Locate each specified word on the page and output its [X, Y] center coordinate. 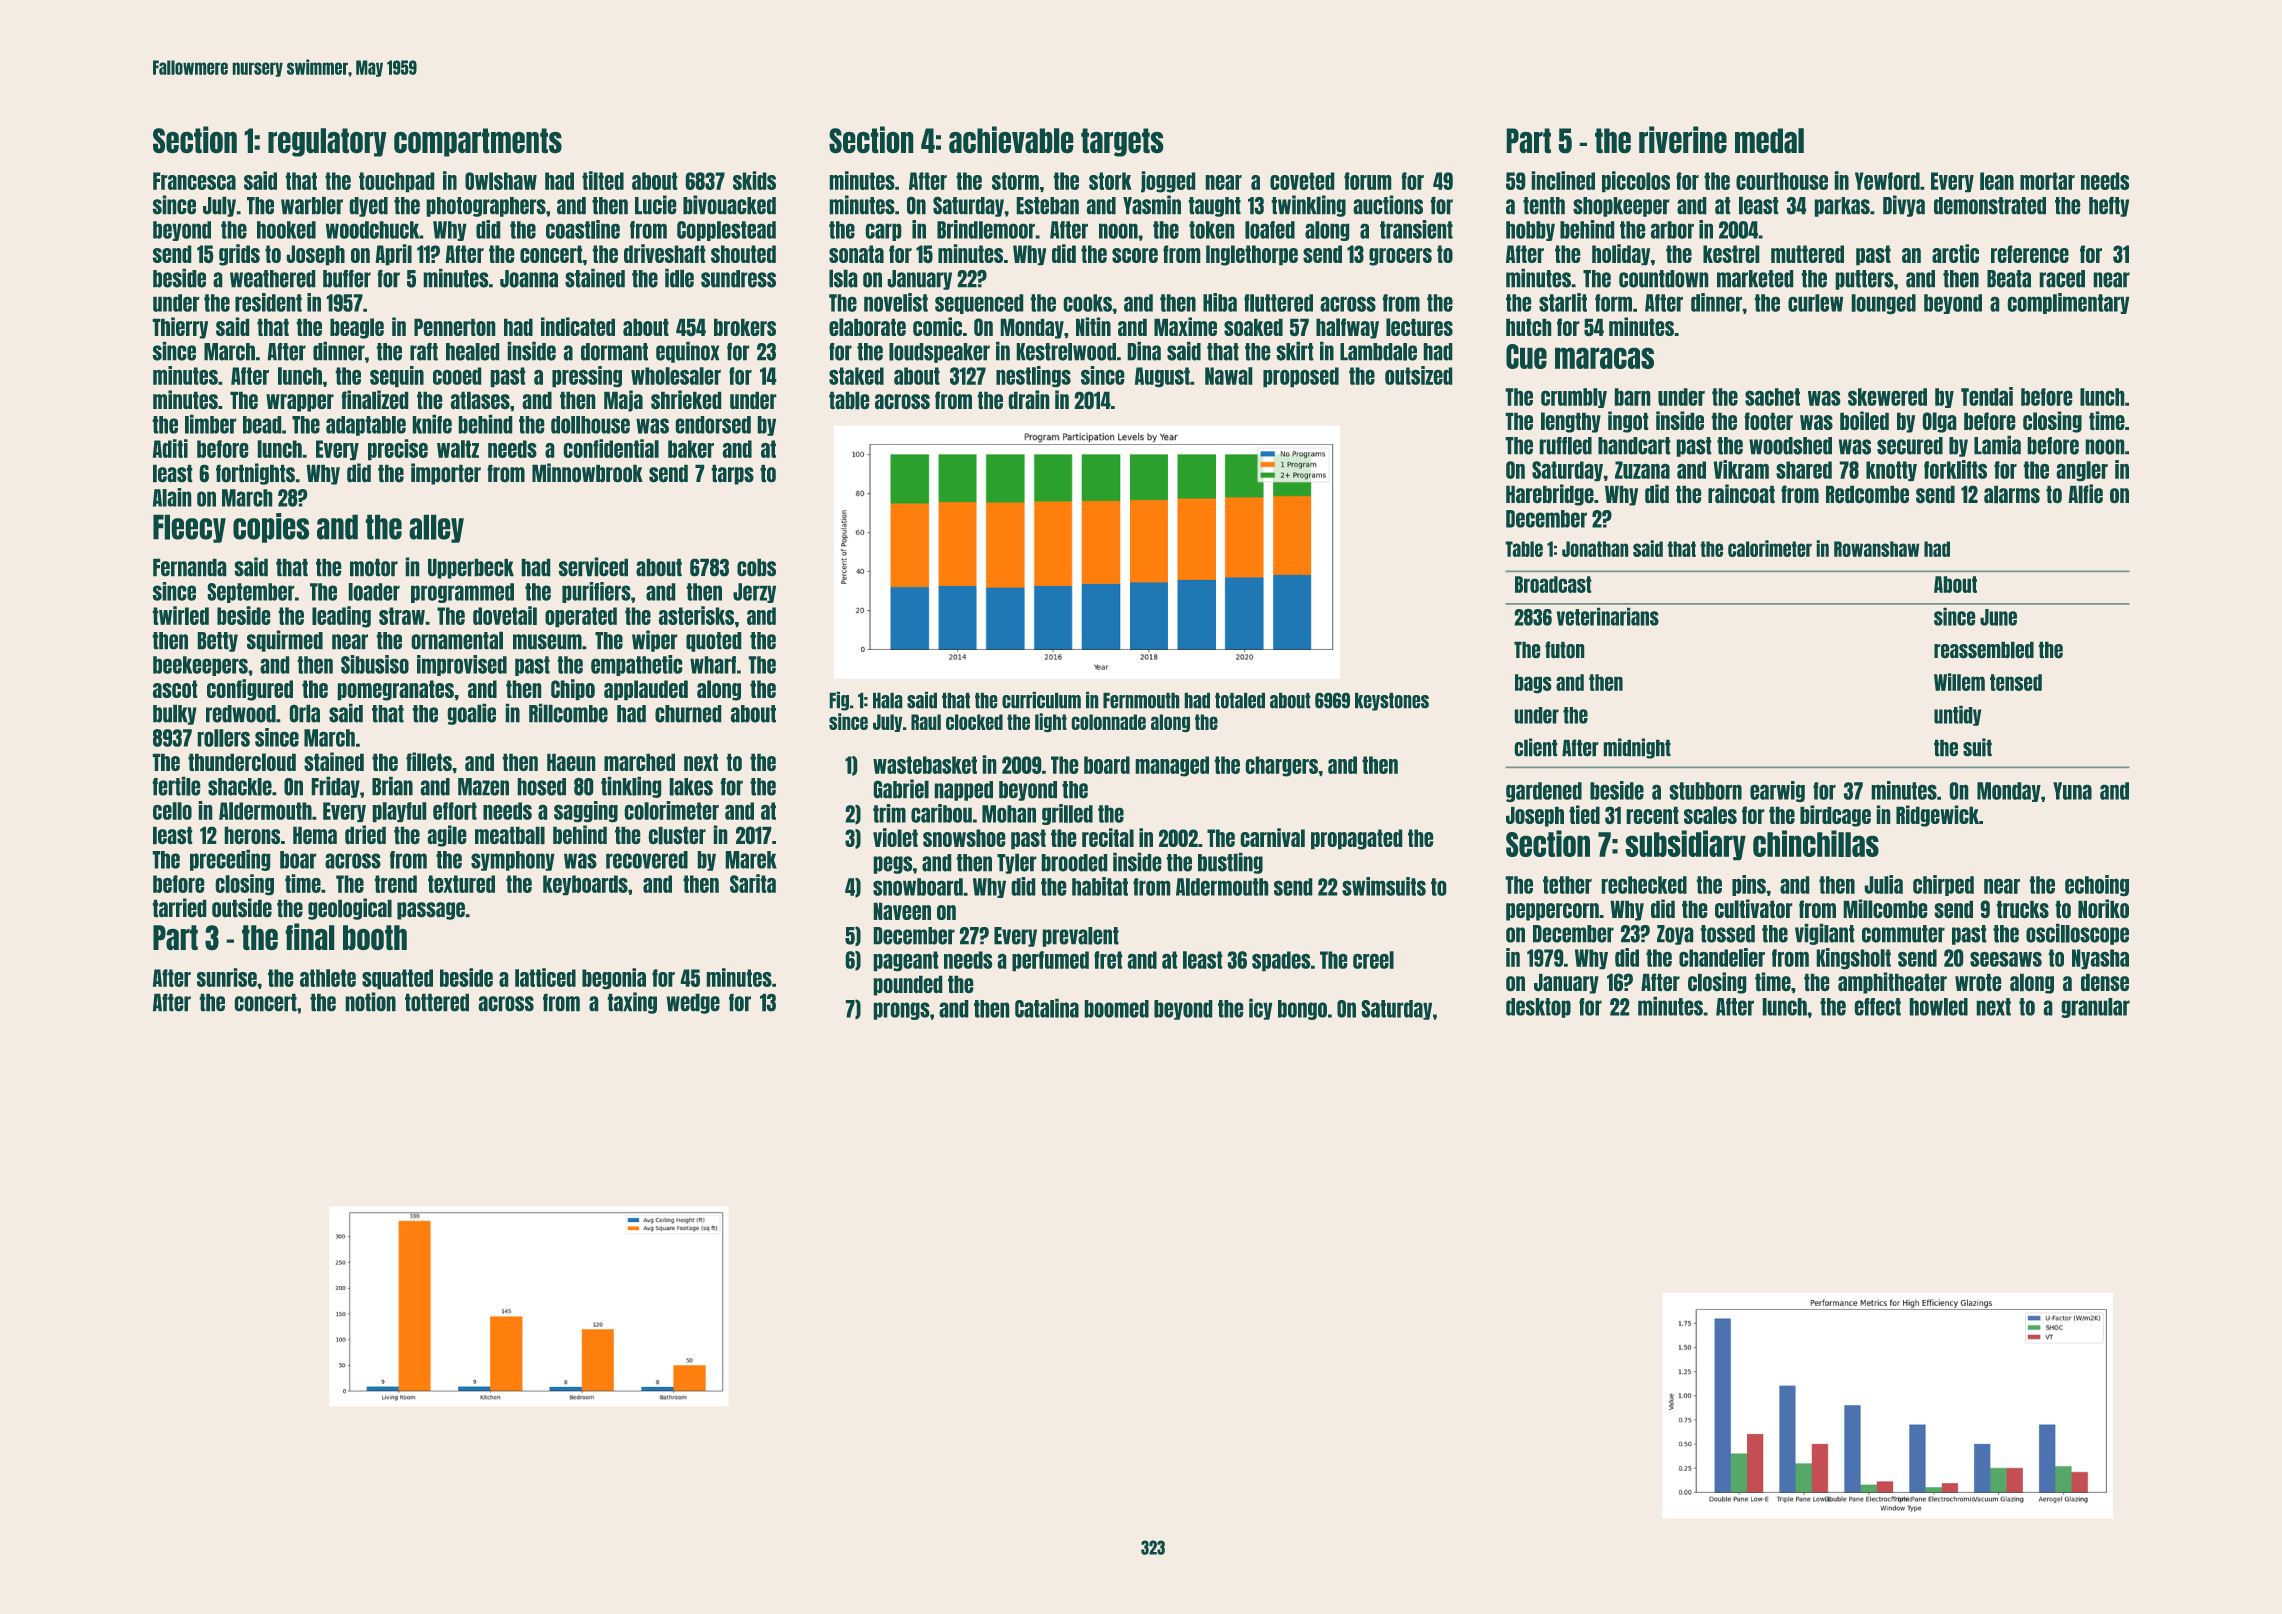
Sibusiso [375, 664]
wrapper [300, 403]
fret [1108, 960]
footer [1768, 421]
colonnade [1108, 722]
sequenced [979, 304]
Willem [1959, 682]
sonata [856, 254]
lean [1997, 181]
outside [242, 908]
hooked [286, 230]
